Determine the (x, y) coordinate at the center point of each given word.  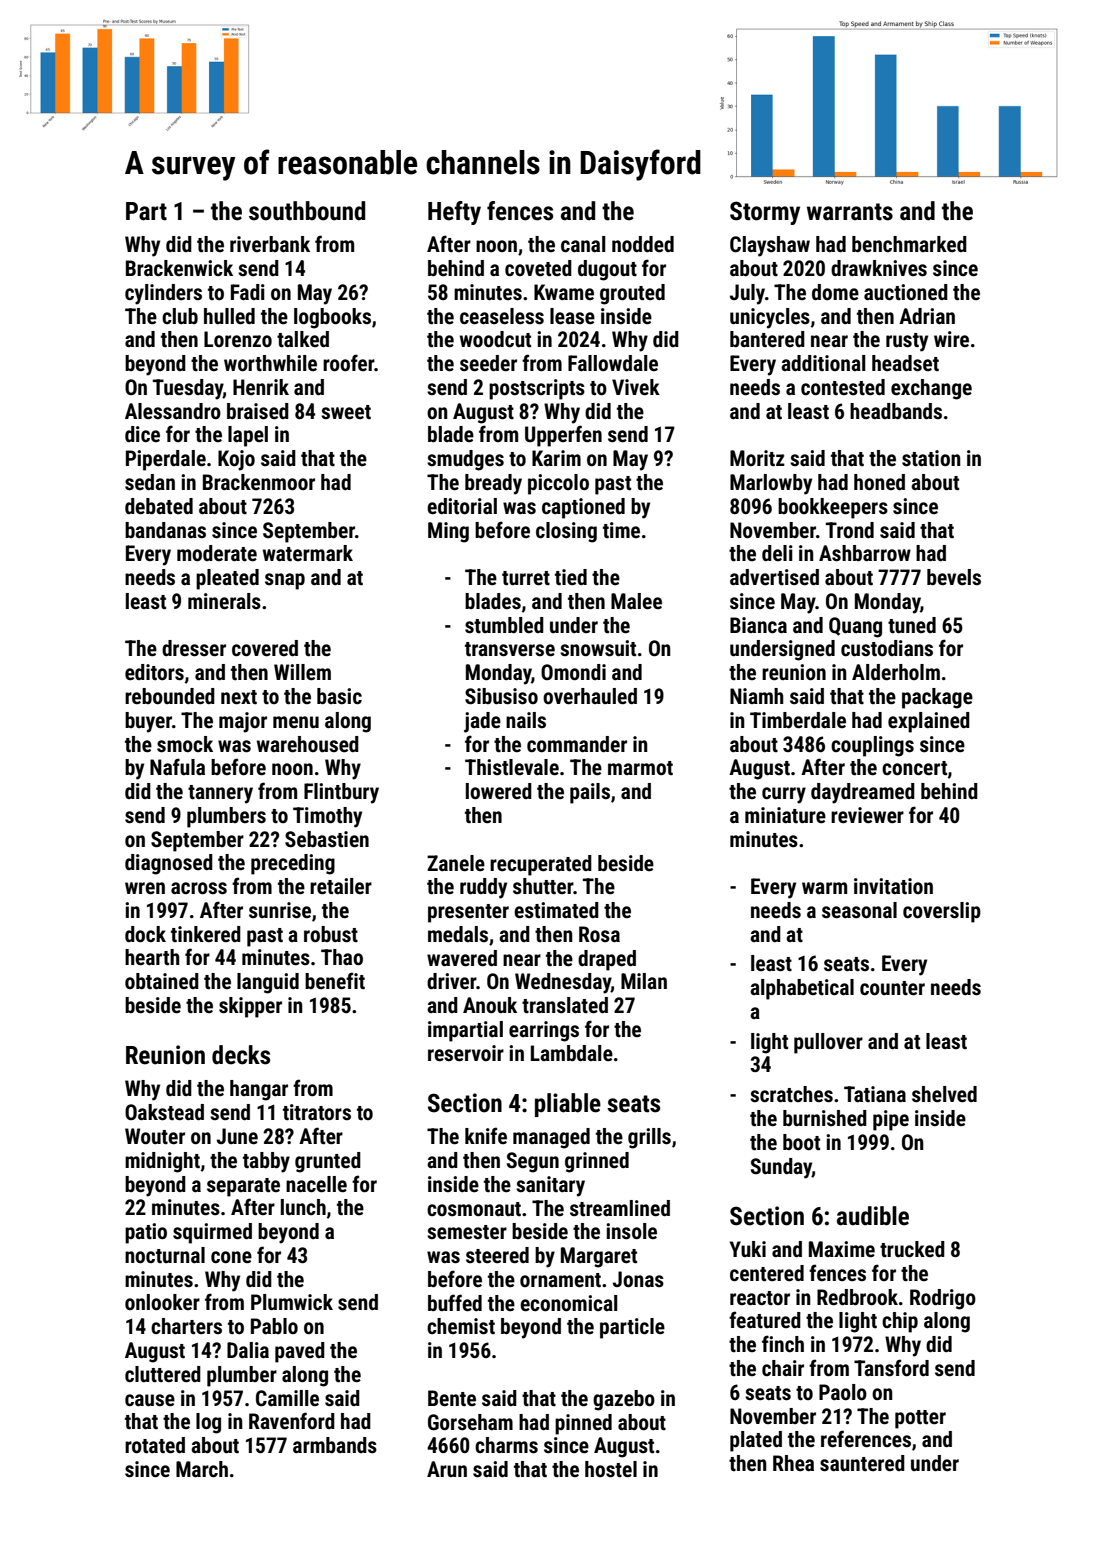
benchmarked (909, 244)
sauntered (862, 1463)
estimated (556, 910)
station (931, 458)
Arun (447, 1469)
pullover (828, 1043)
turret (526, 578)
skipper (250, 1007)
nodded (643, 244)
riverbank (270, 244)
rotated (155, 1445)
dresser (194, 648)
